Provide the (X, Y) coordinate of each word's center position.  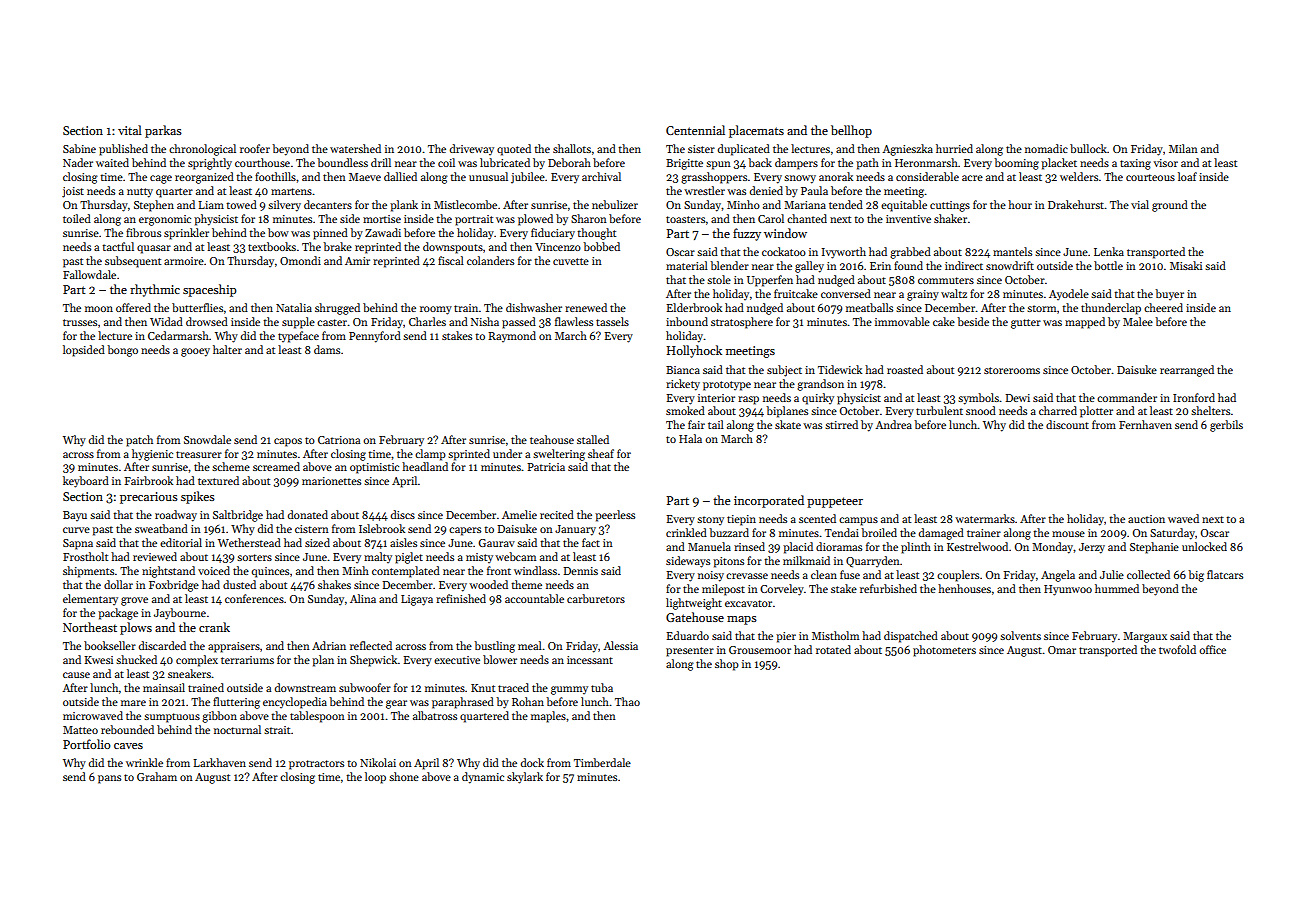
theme (526, 584)
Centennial (695, 130)
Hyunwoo (1068, 590)
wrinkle (144, 762)
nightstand (168, 572)
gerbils (1226, 426)
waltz (954, 293)
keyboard (86, 482)
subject (784, 371)
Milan (1183, 148)
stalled (593, 439)
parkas (163, 131)
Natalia (294, 307)
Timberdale (602, 762)
